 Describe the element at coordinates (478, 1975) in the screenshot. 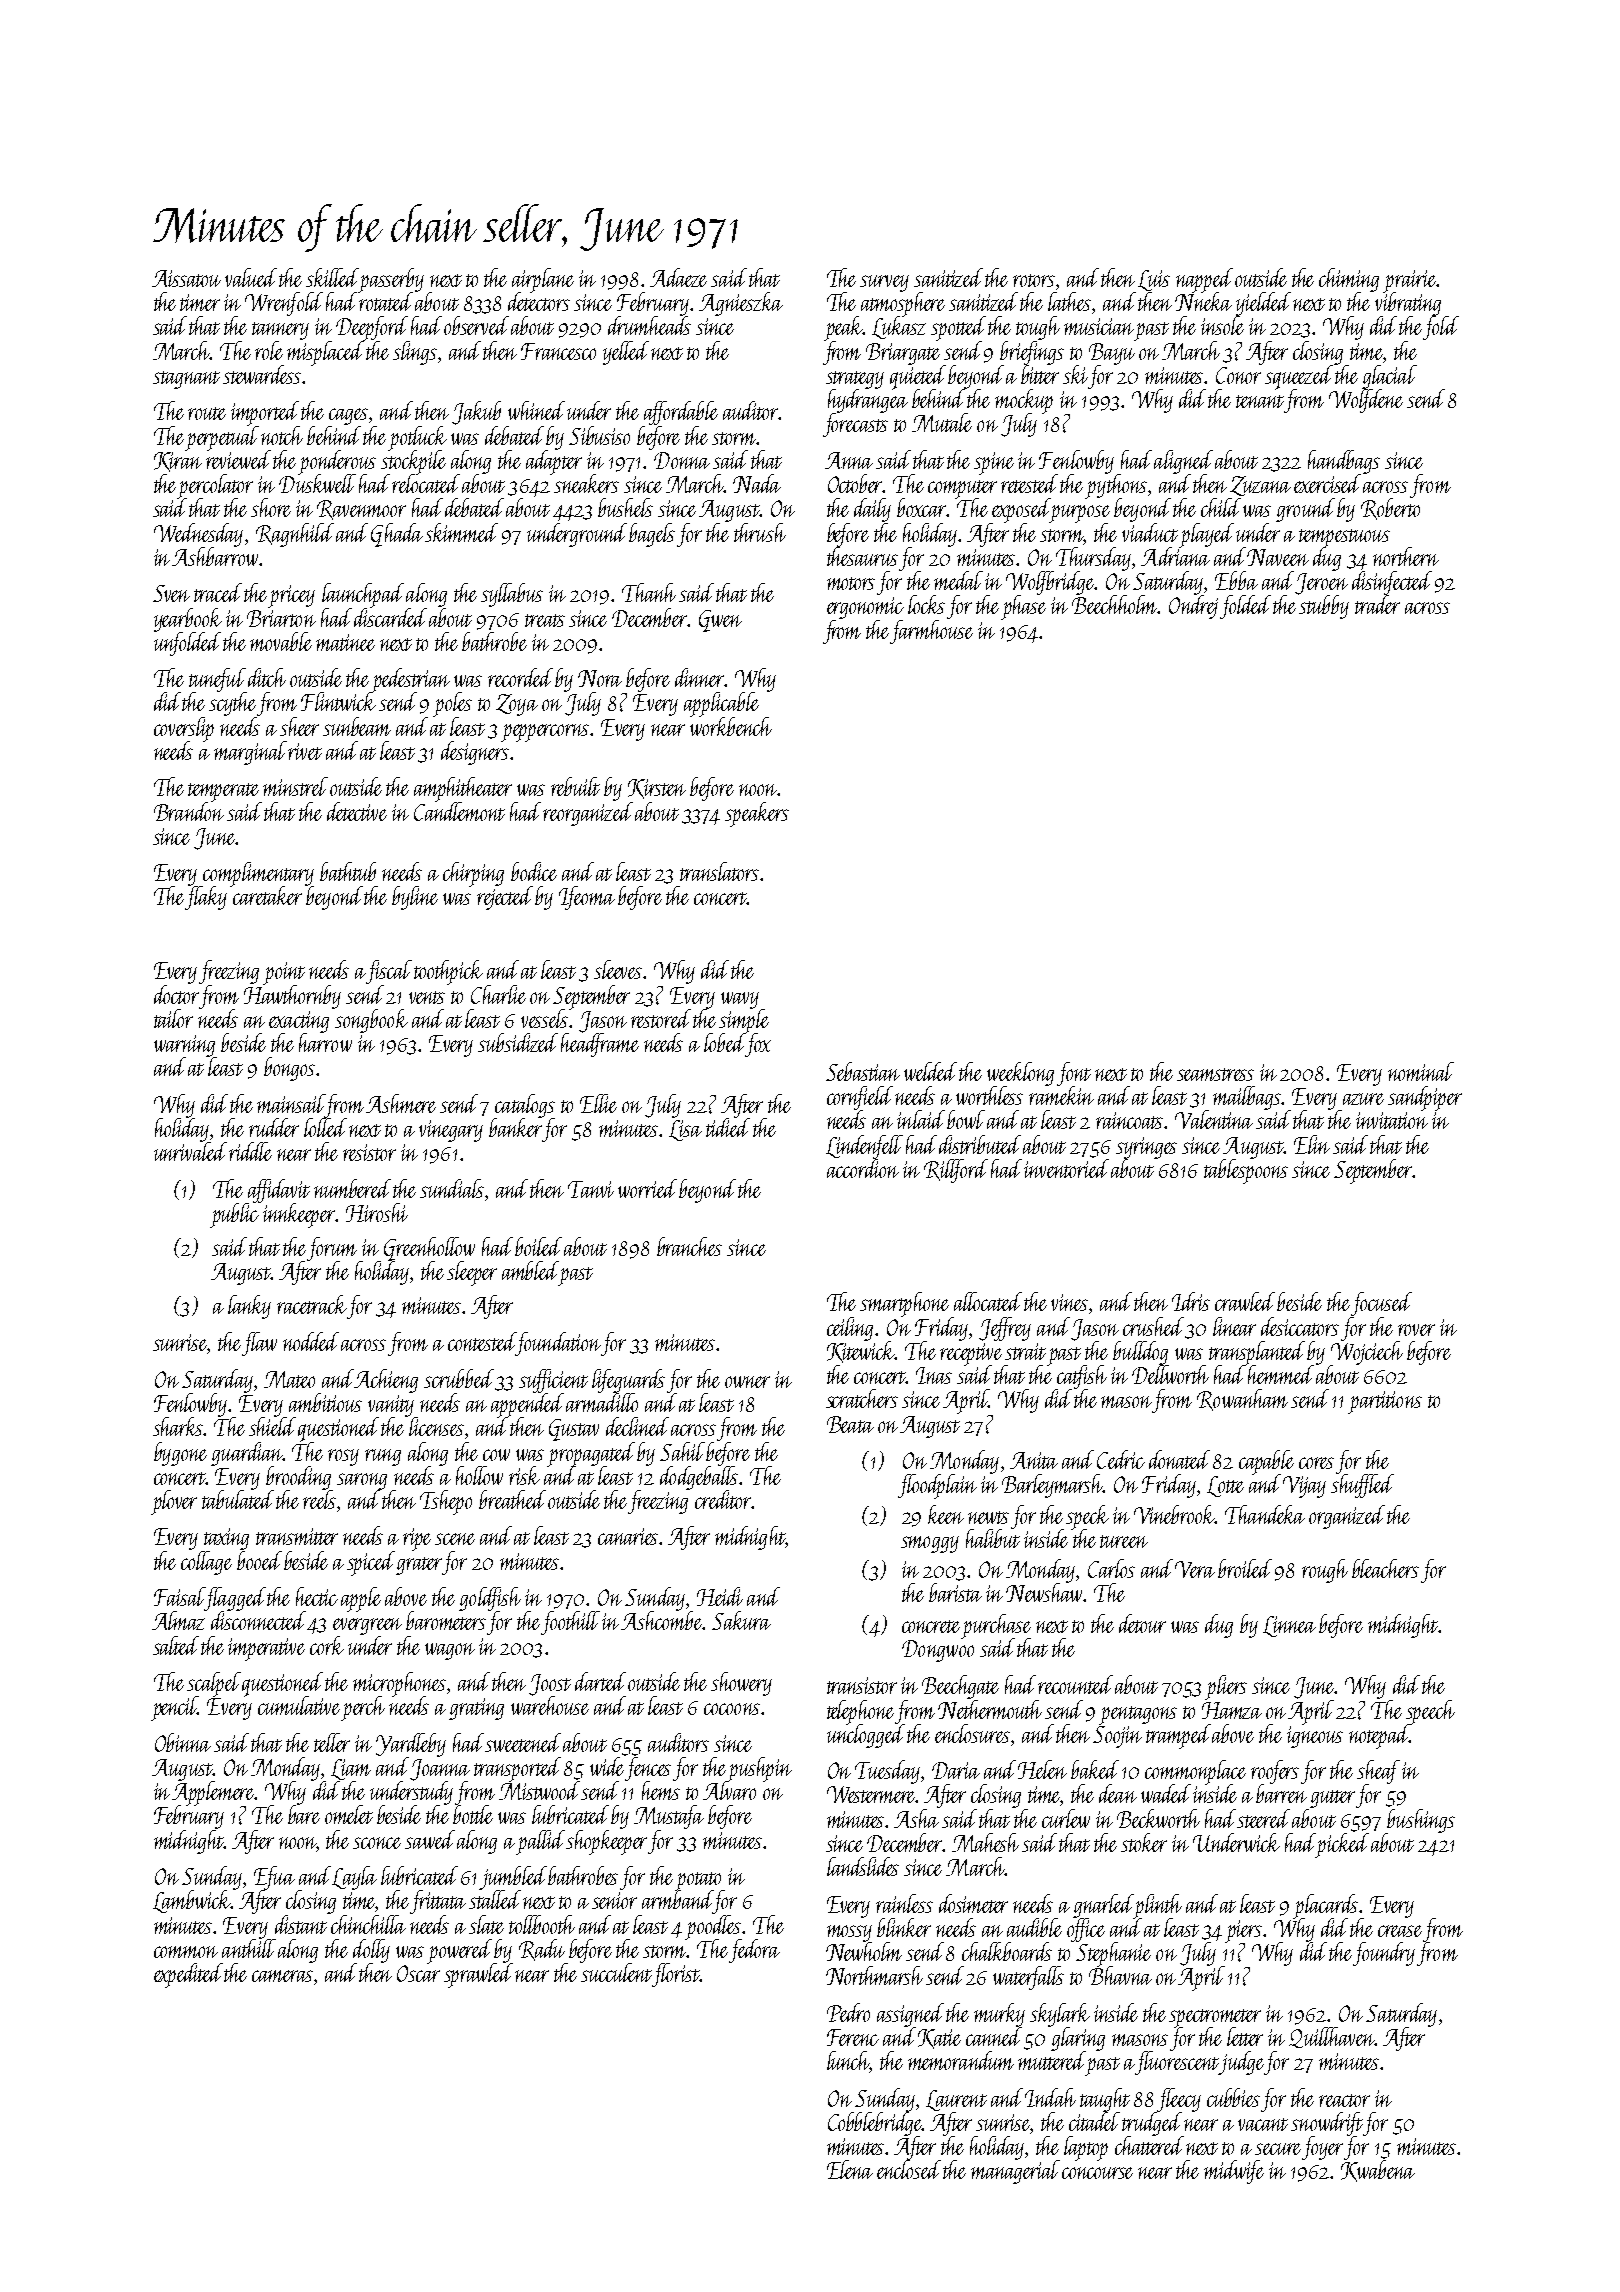

I see `sprawled` at that location.
